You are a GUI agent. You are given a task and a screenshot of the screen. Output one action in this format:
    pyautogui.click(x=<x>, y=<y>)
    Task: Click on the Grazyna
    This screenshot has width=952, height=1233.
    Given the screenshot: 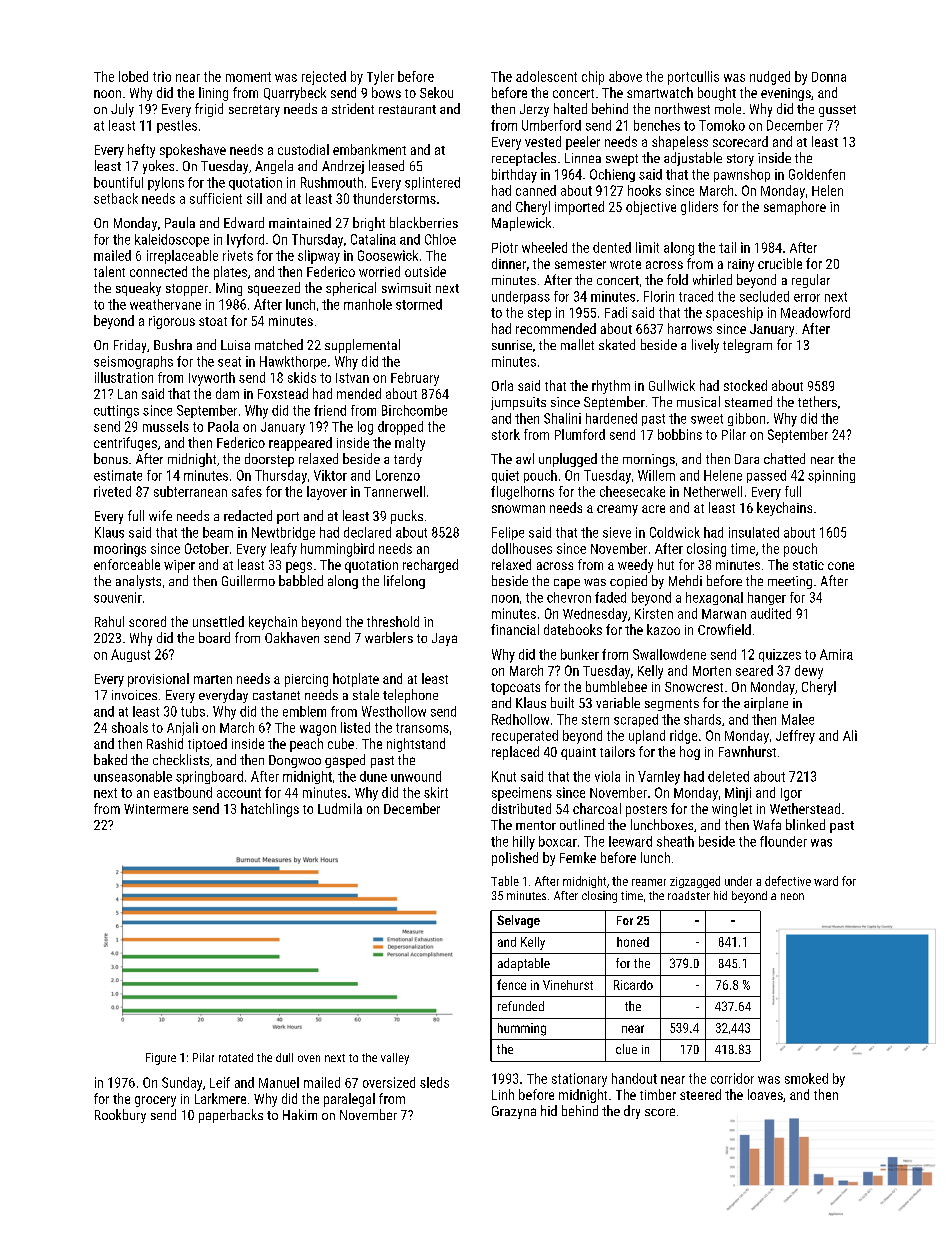 What is the action you would take?
    pyautogui.click(x=514, y=1112)
